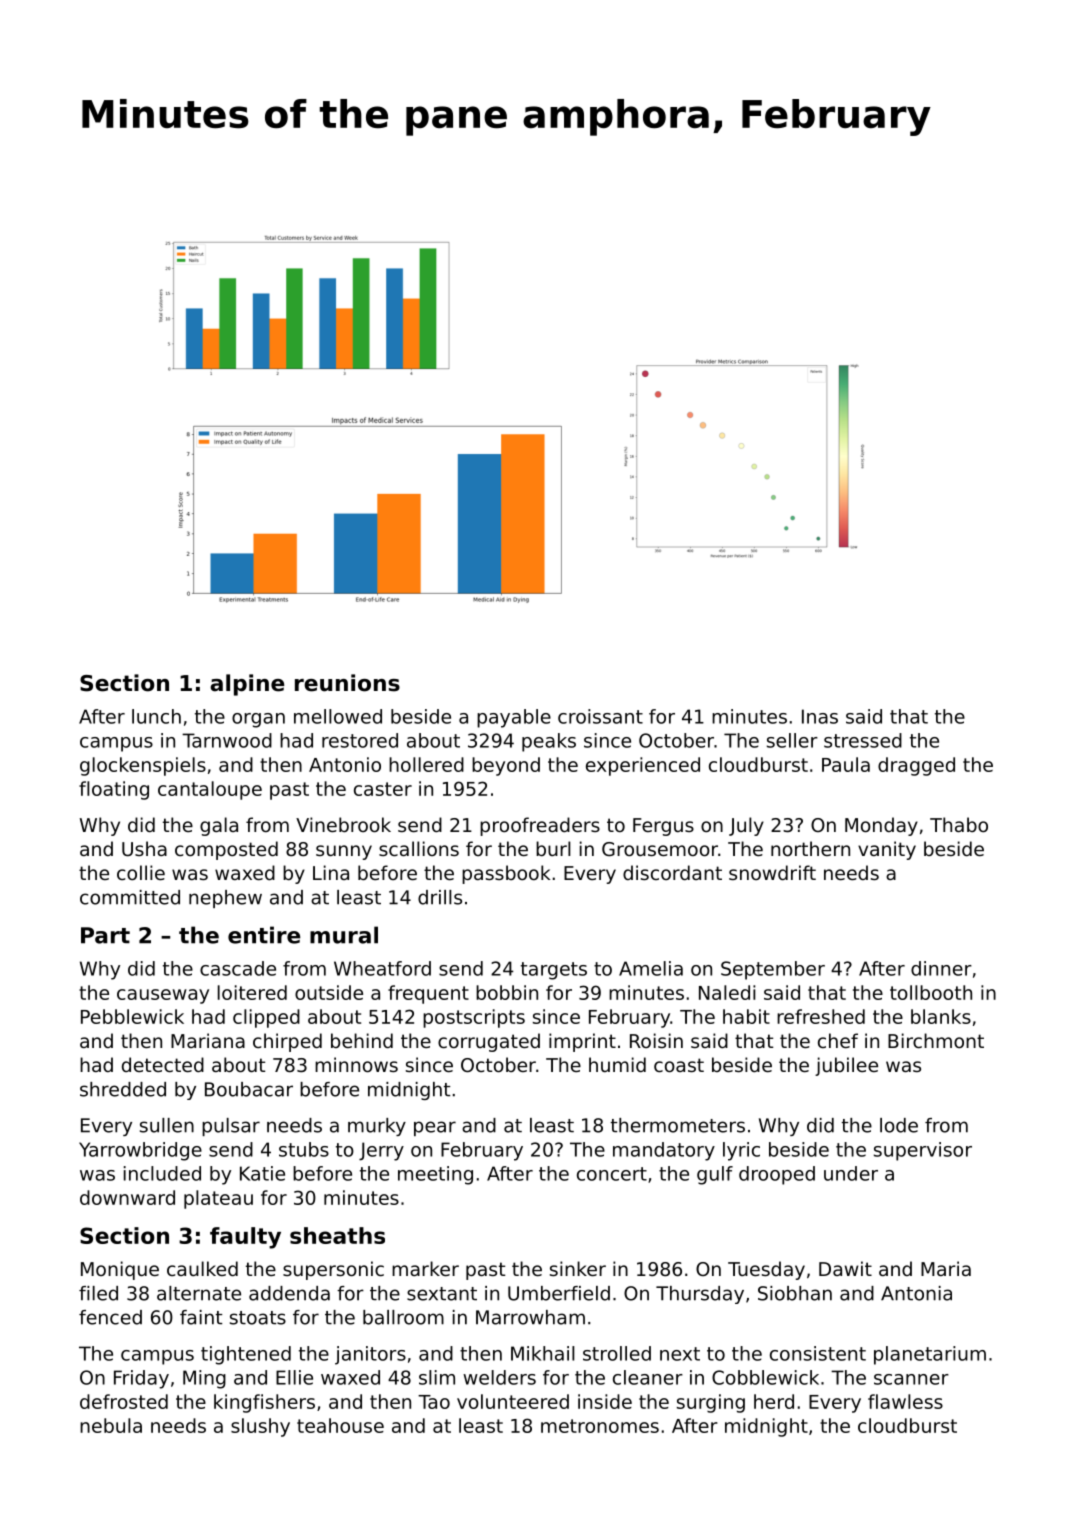 The height and width of the document is (1522, 1076). I want to click on marker, so click(425, 1268).
